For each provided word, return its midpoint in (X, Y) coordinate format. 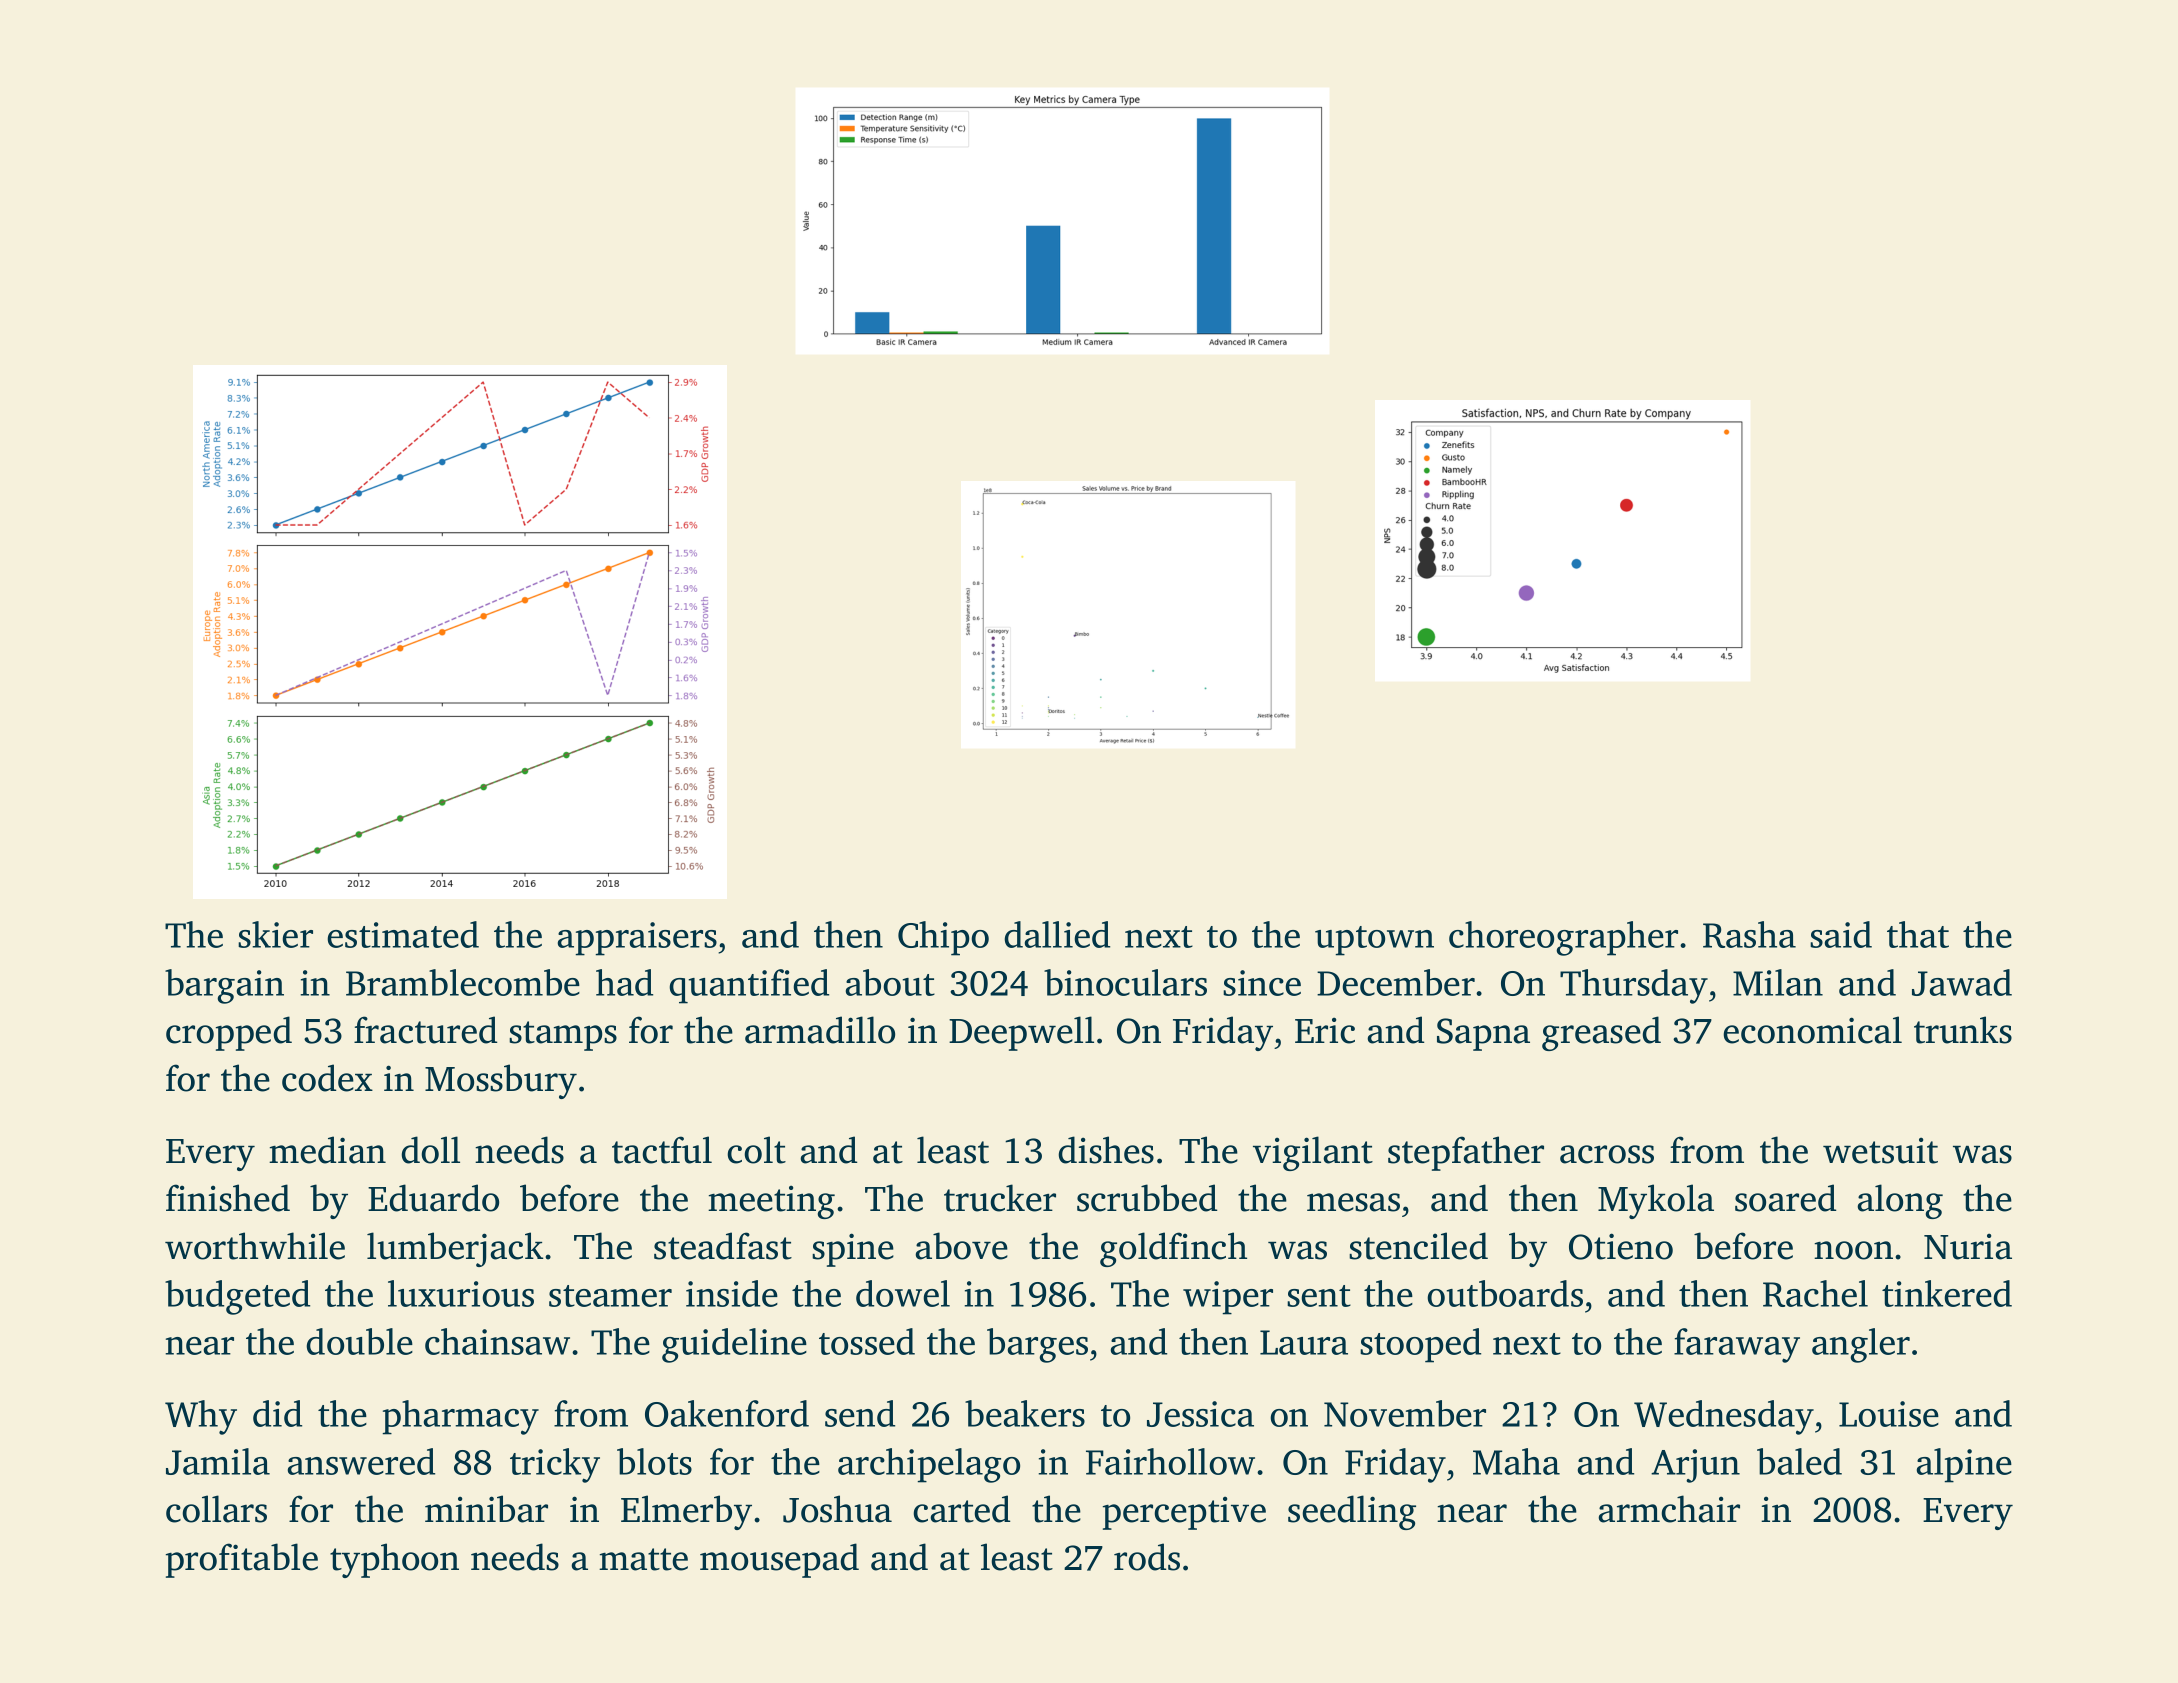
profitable (242, 1560)
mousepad (779, 1560)
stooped (1420, 1345)
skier (275, 934)
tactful (662, 1150)
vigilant (1313, 1153)
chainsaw (497, 1341)
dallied (1057, 934)
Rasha (1749, 934)
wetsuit (1880, 1150)
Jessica (1200, 1414)
